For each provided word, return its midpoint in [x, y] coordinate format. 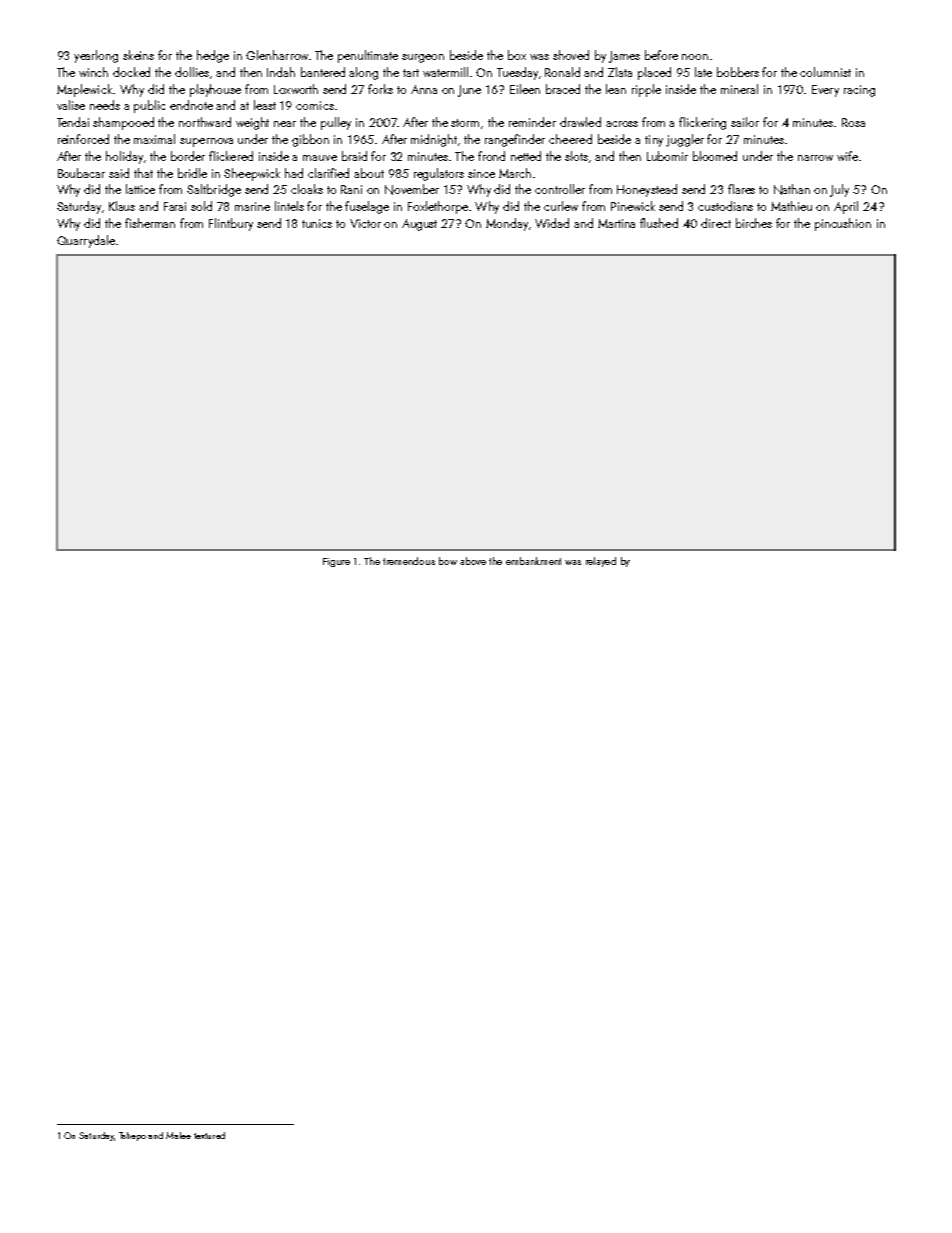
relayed [601, 562]
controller [560, 189]
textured [209, 1135]
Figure [336, 562]
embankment [533, 561]
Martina [616, 223]
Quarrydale [86, 241]
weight [252, 123]
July [839, 190]
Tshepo [132, 1136]
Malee [178, 1135]
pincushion [843, 224]
